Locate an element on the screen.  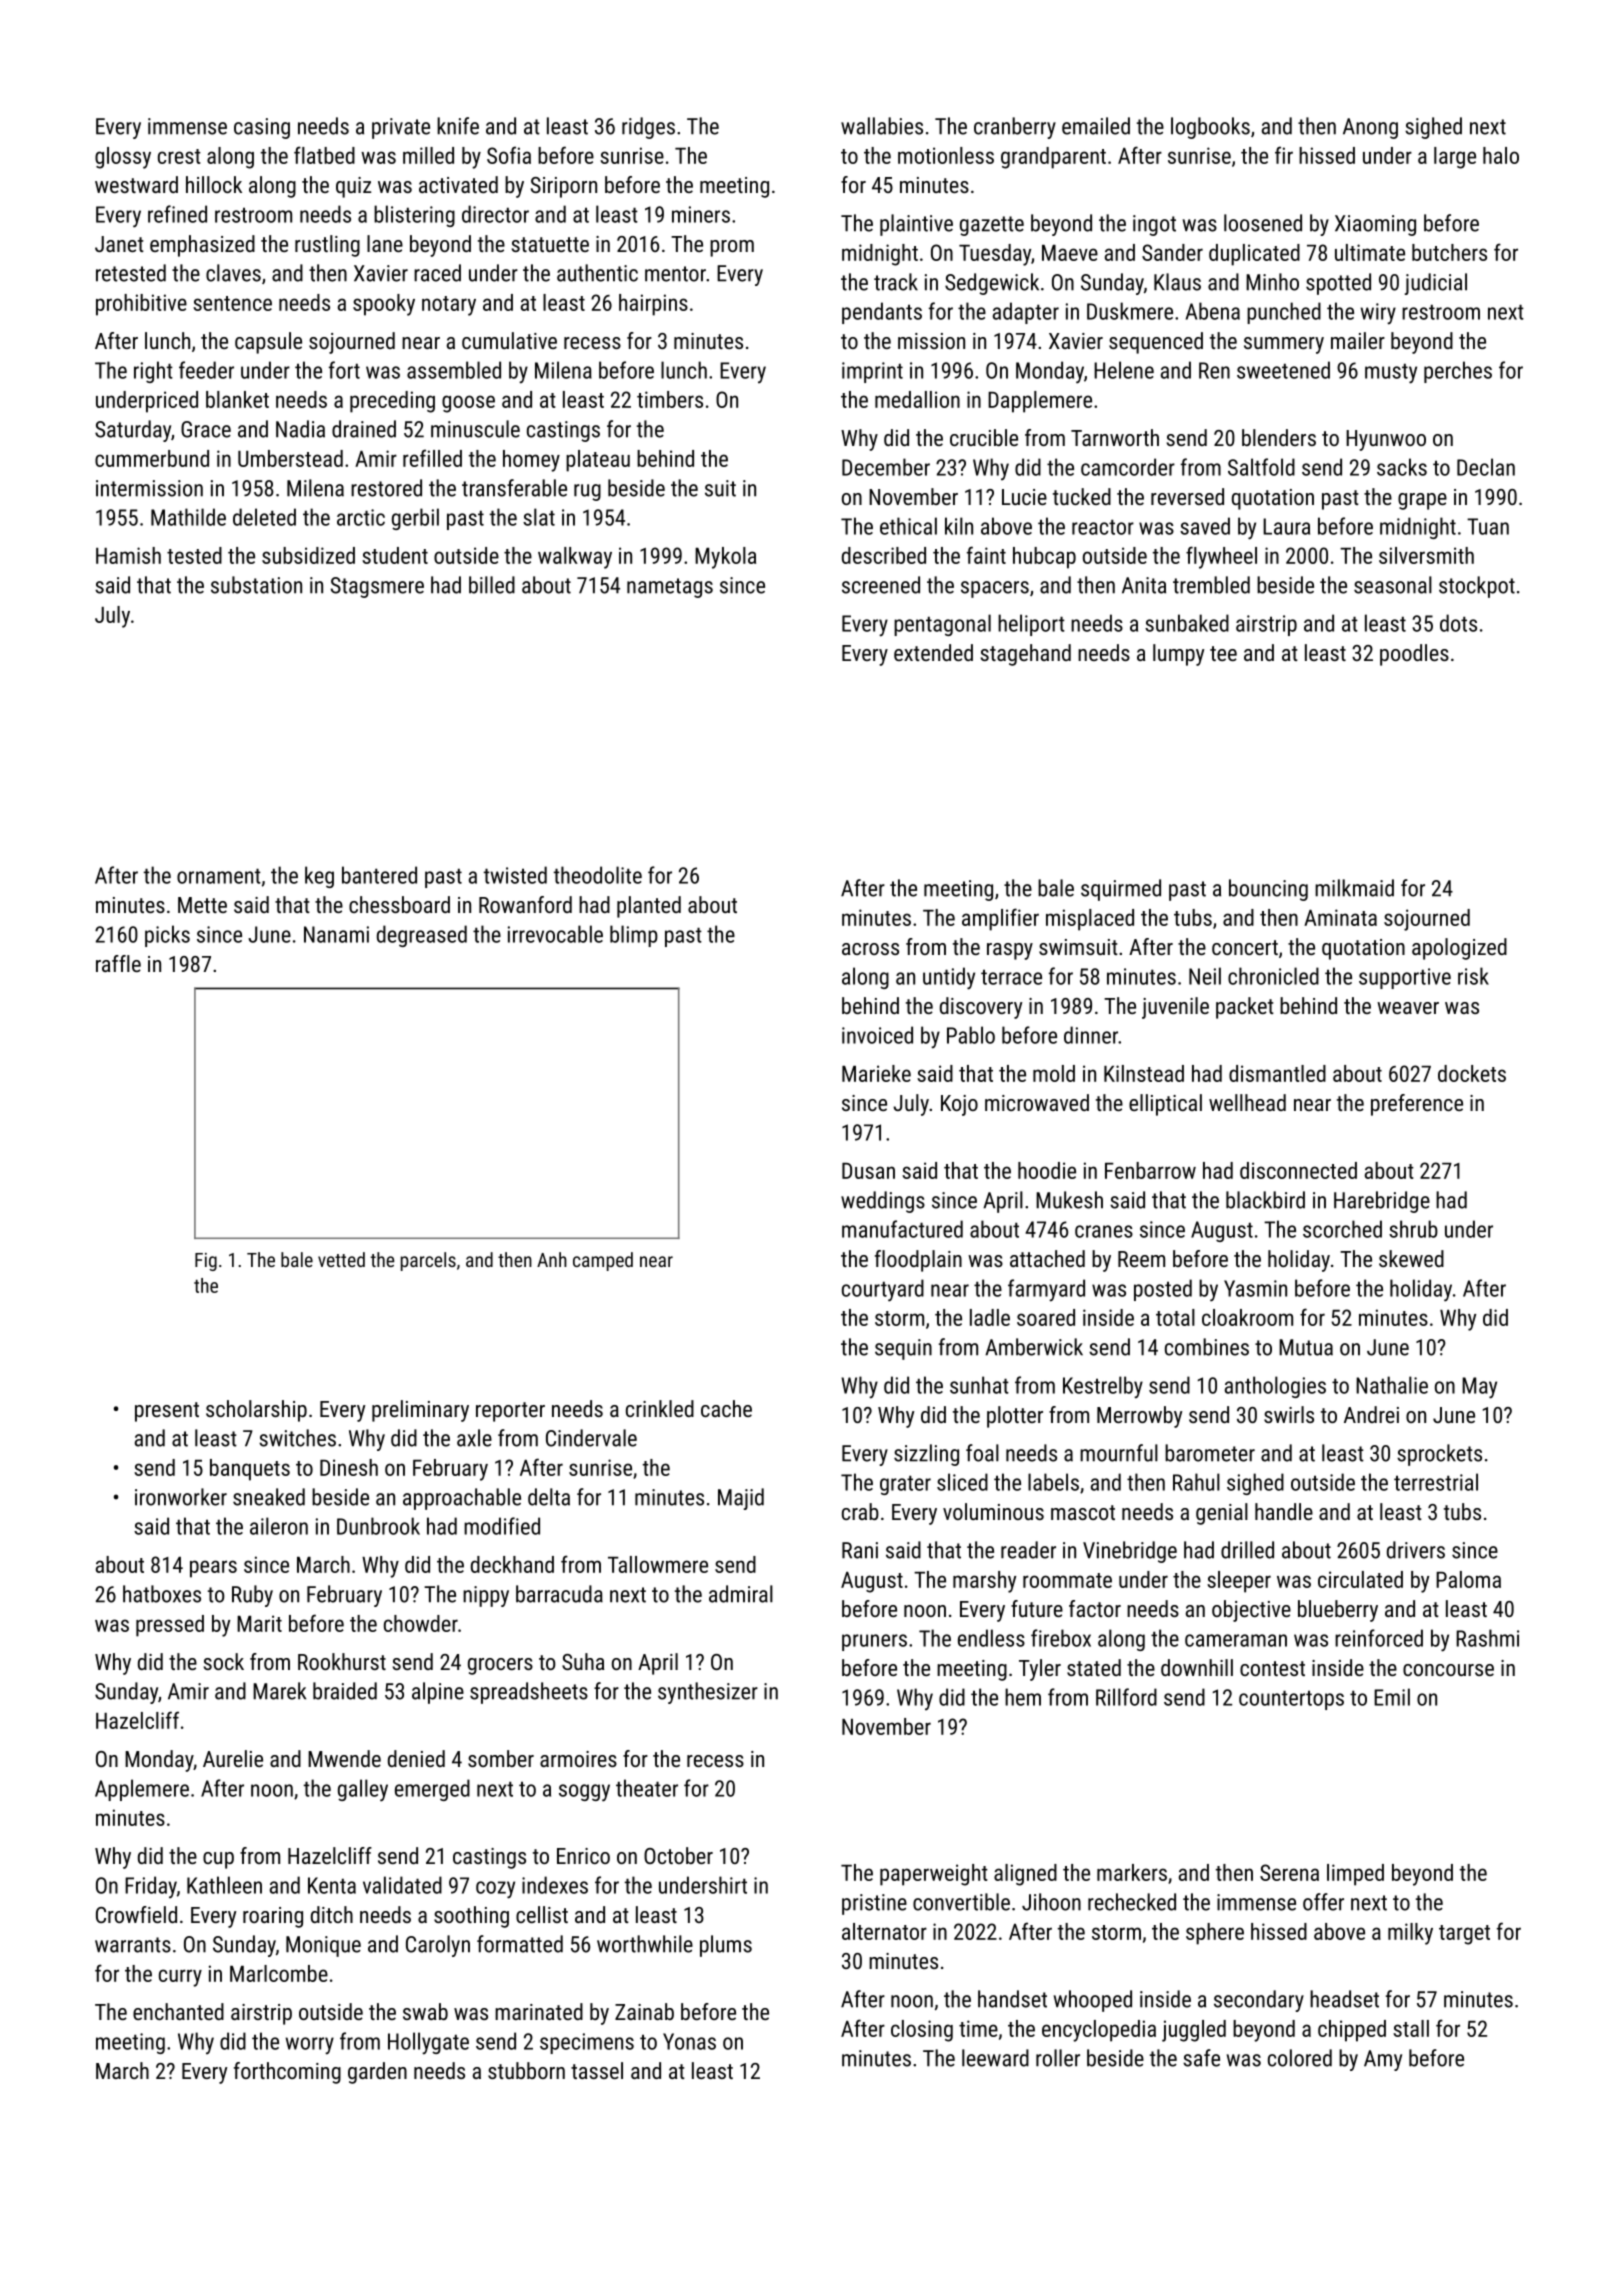
garden is located at coordinates (377, 2073).
